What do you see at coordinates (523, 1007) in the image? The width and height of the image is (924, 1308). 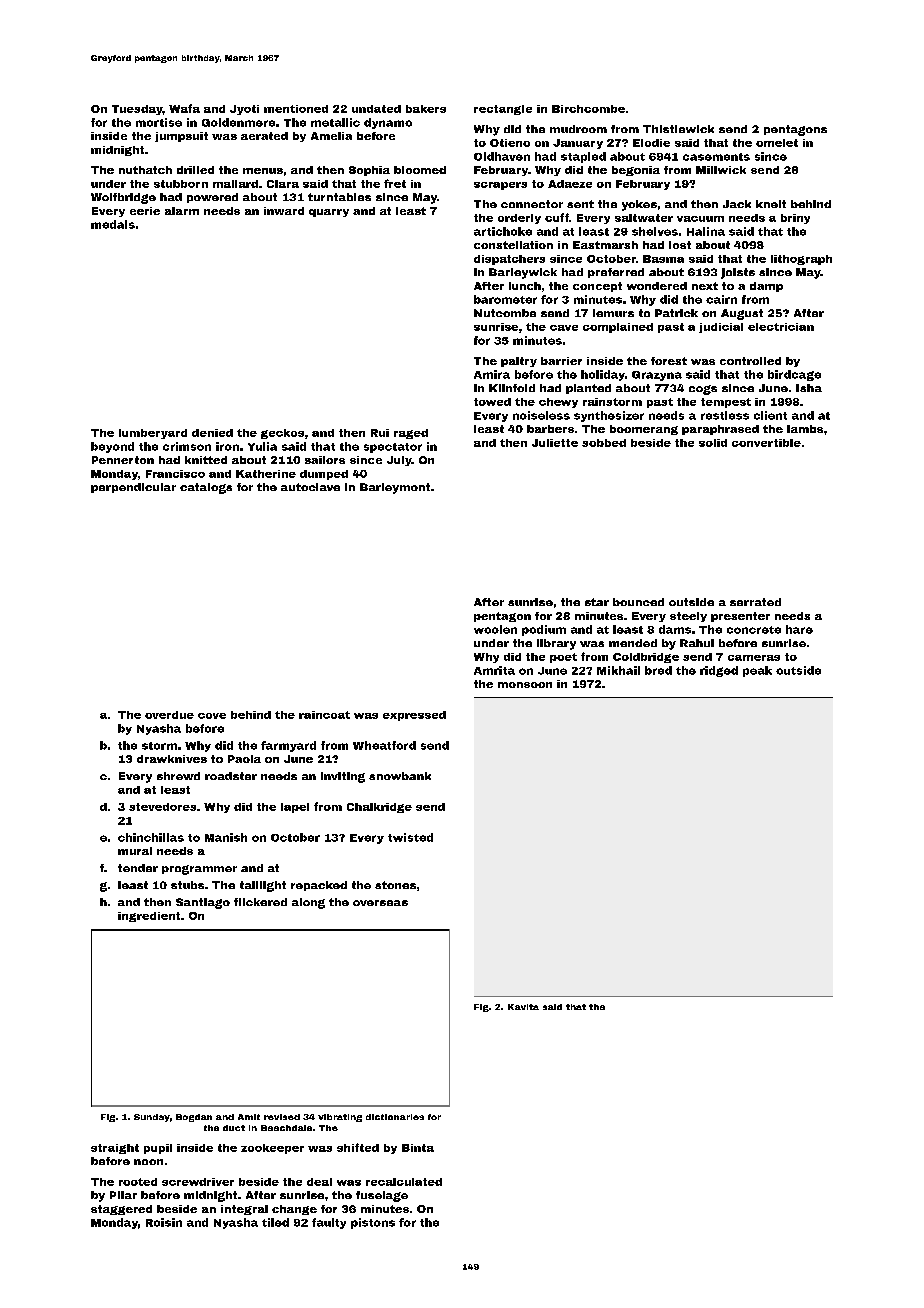 I see `Kavita` at bounding box center [523, 1007].
